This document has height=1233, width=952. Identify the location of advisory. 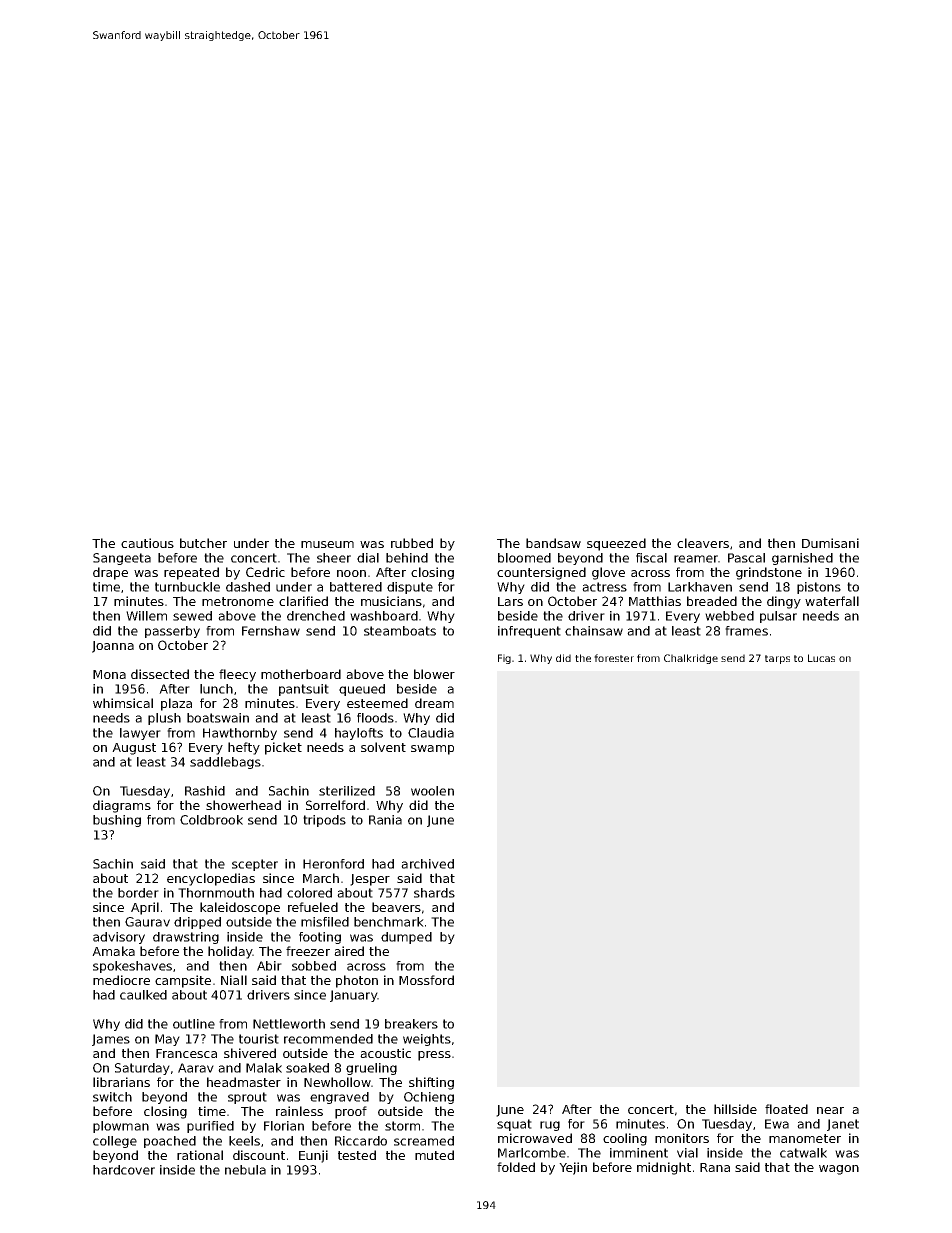
(119, 938).
